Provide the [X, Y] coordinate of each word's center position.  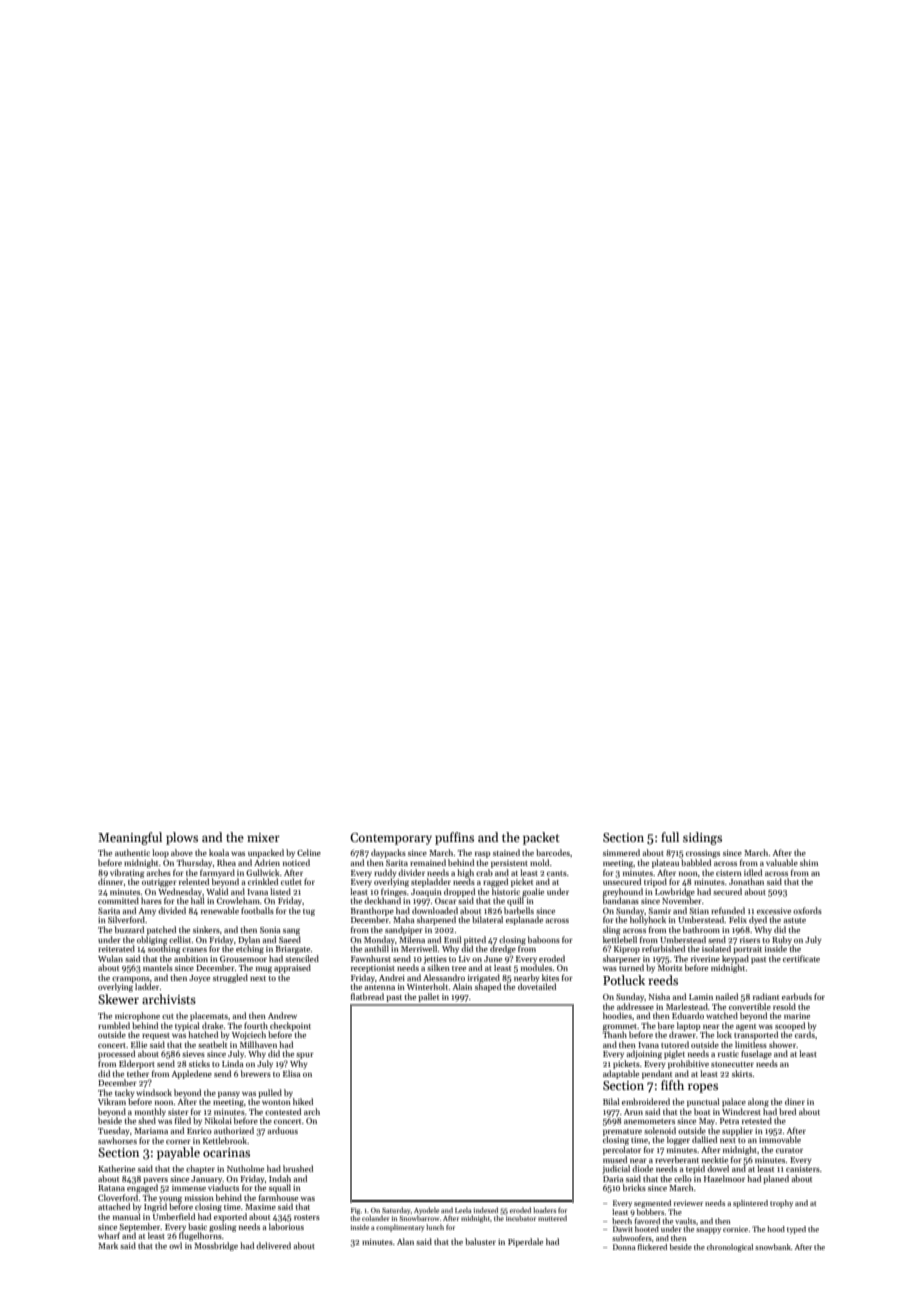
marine [797, 1016]
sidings [702, 838]
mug [264, 970]
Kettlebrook [225, 1140]
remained [428, 862]
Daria [613, 1179]
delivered [273, 1245]
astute [795, 920]
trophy [781, 1204]
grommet [620, 1027]
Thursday [194, 863]
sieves [193, 1054]
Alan [405, 1241]
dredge [503, 949]
